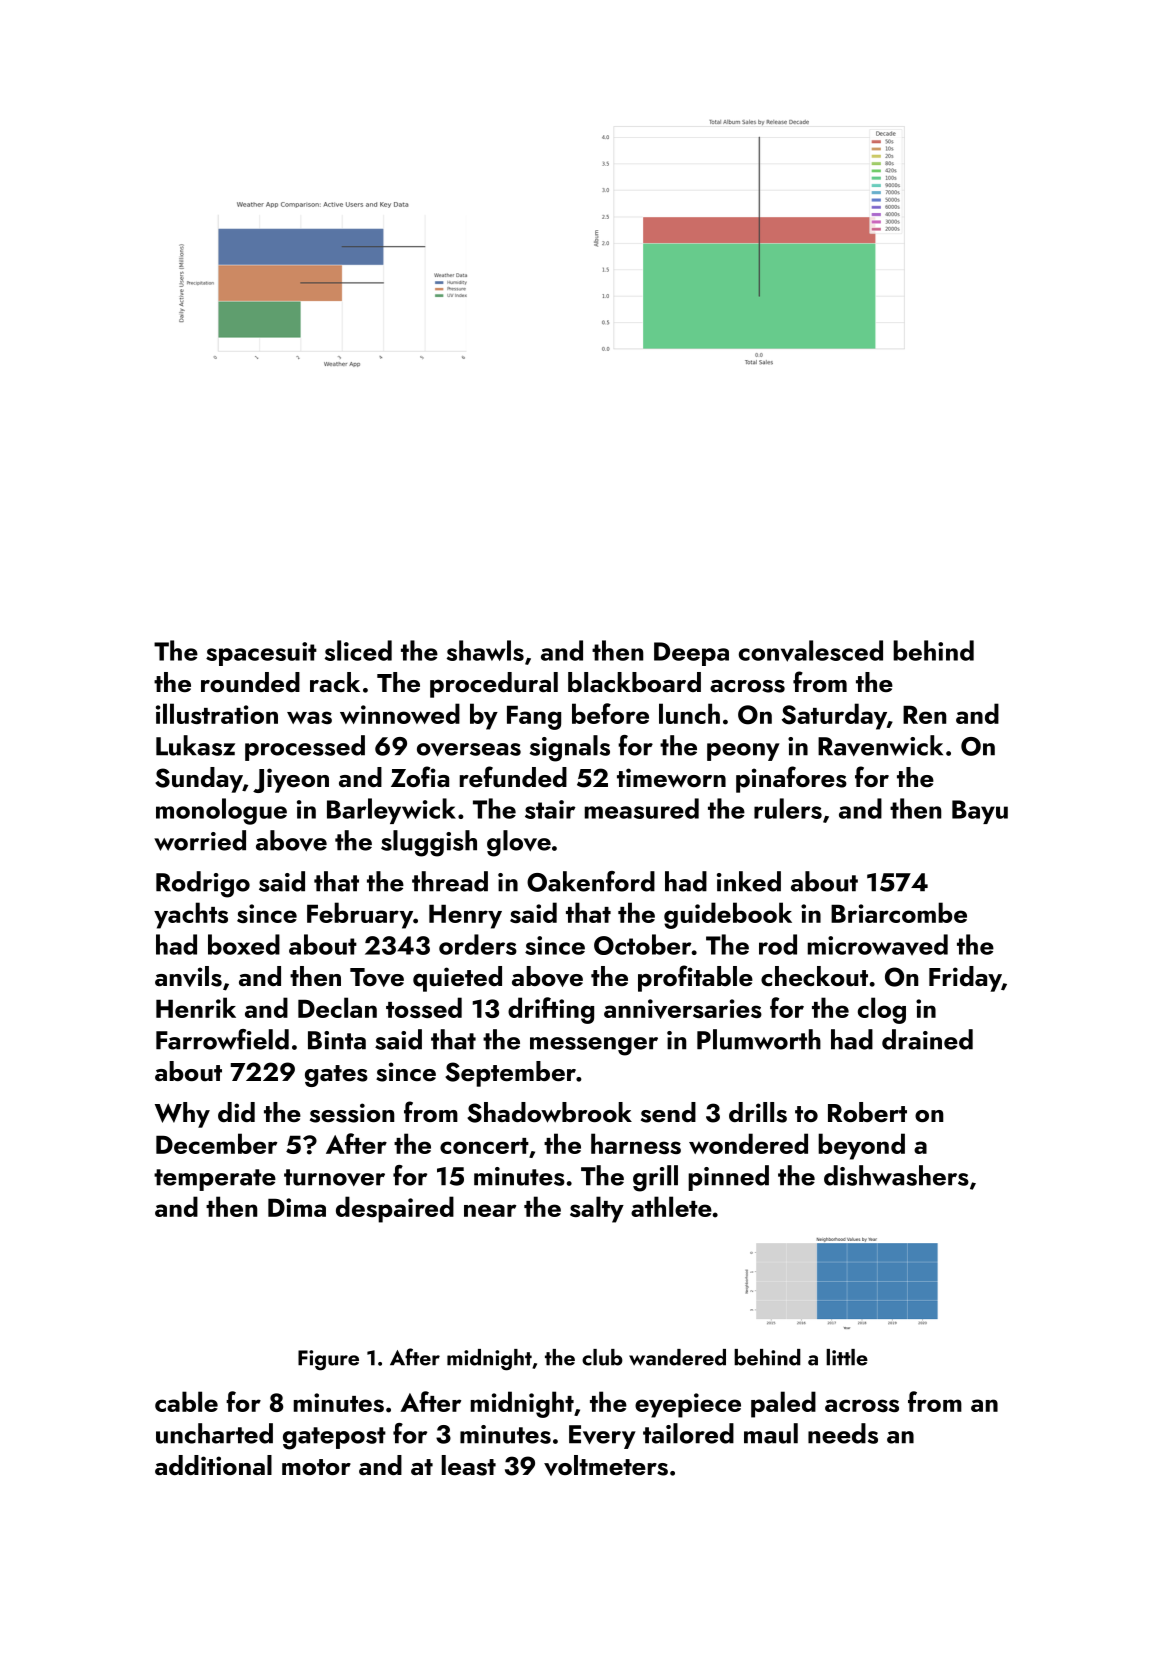 The height and width of the image is (1654, 1165). What do you see at coordinates (261, 654) in the image?
I see `spacesuit` at bounding box center [261, 654].
